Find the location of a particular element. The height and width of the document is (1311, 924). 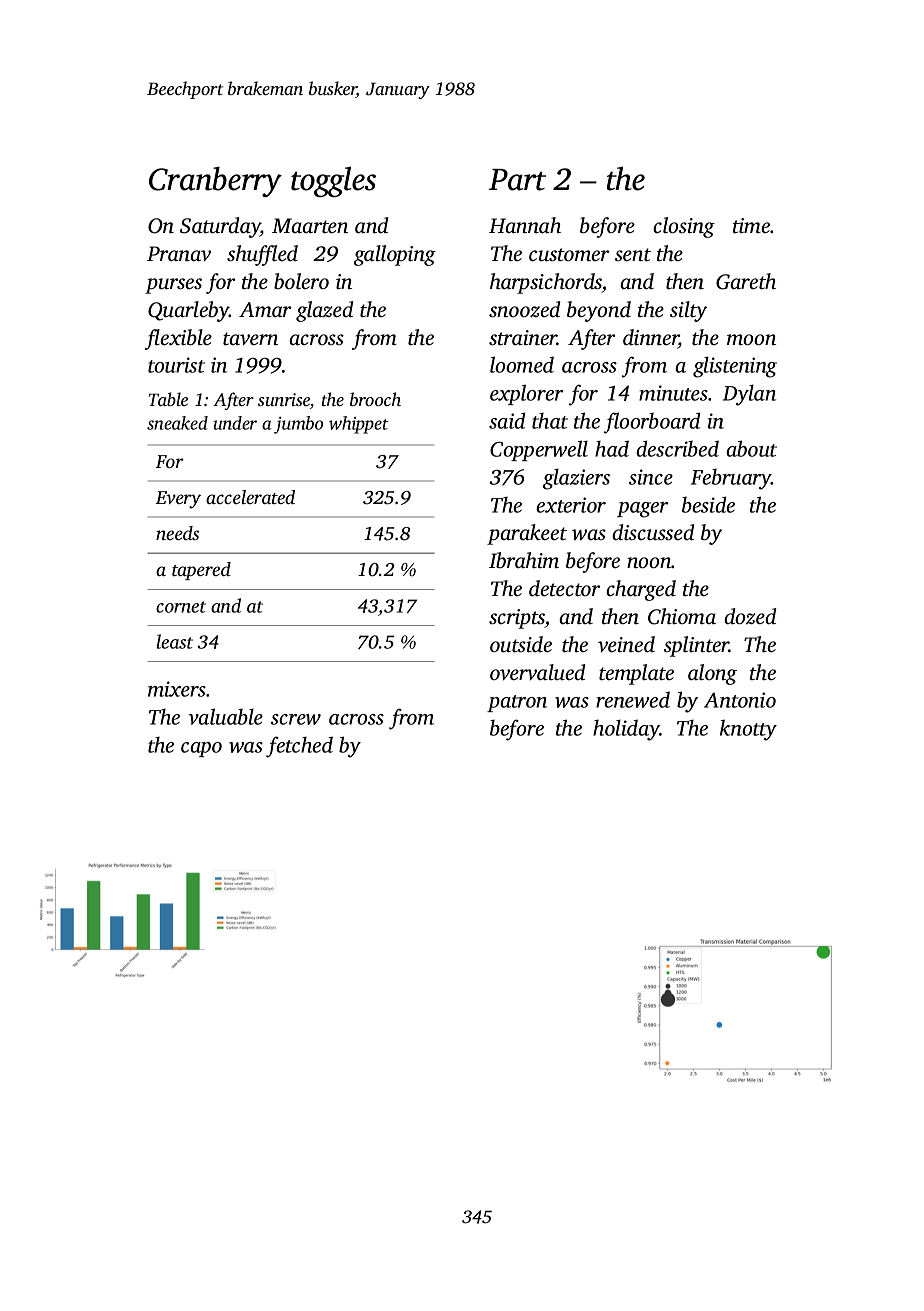

time is located at coordinates (751, 225).
